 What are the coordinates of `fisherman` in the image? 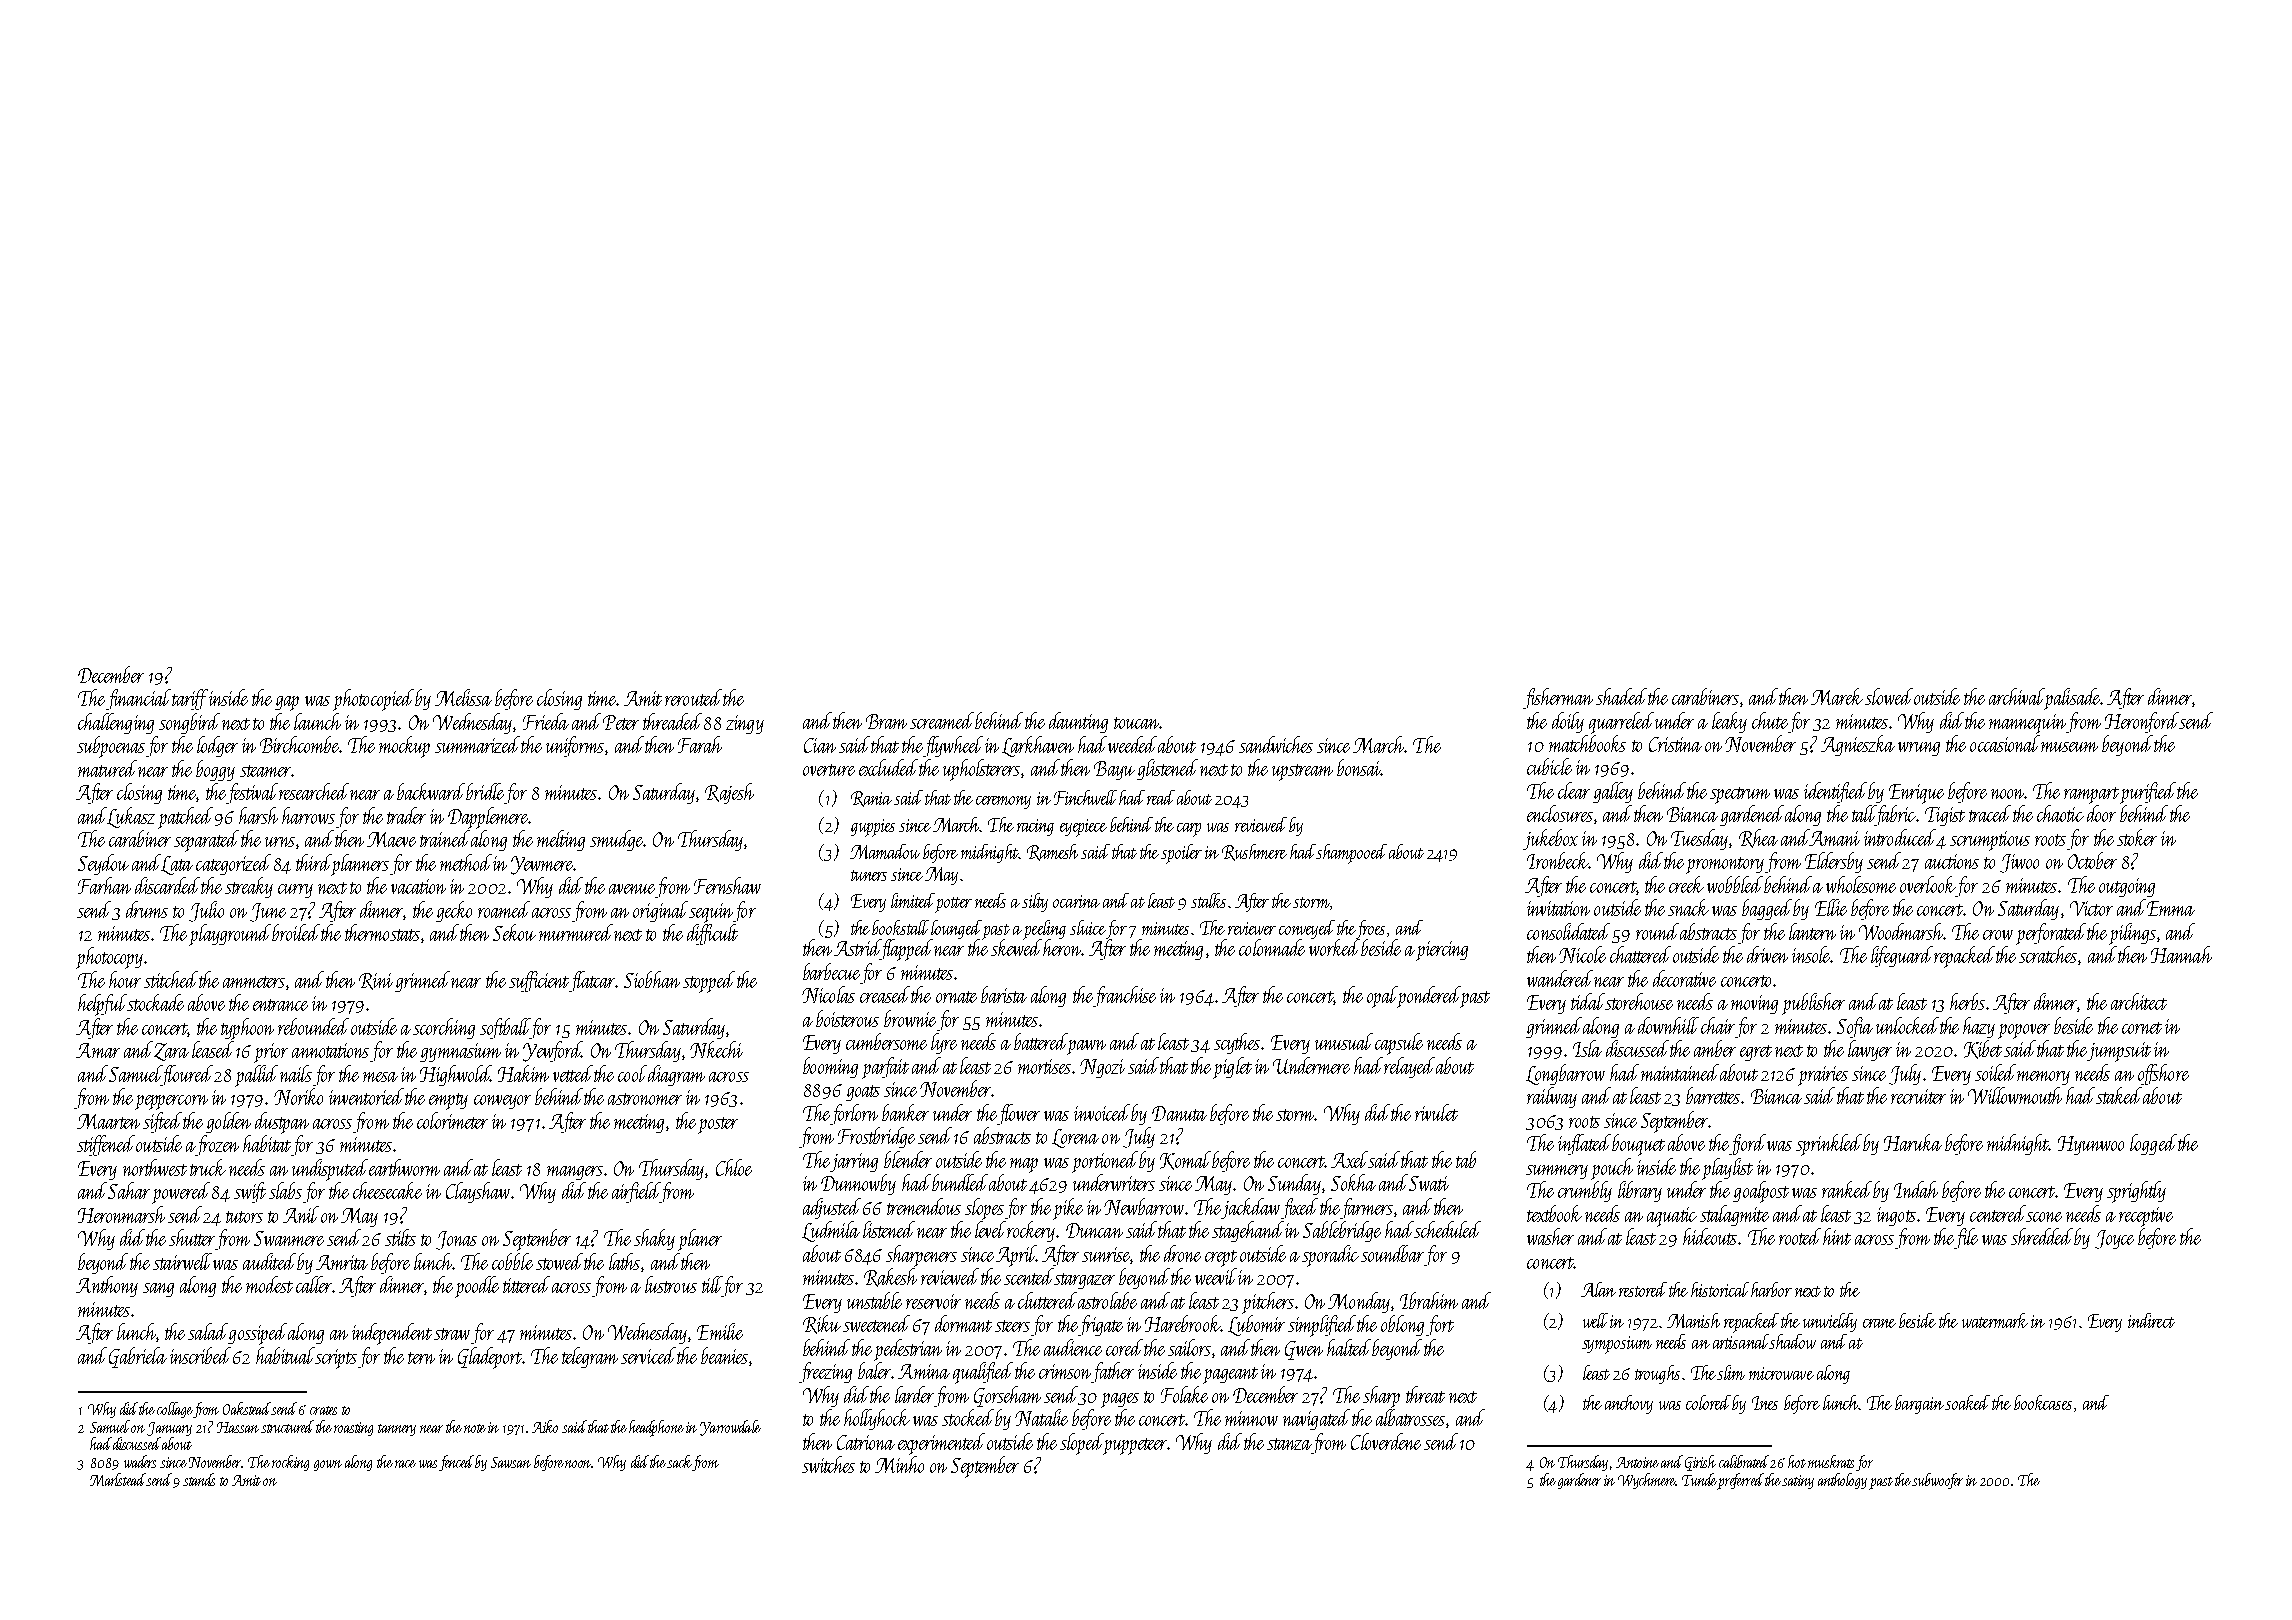 It's located at (1558, 698).
